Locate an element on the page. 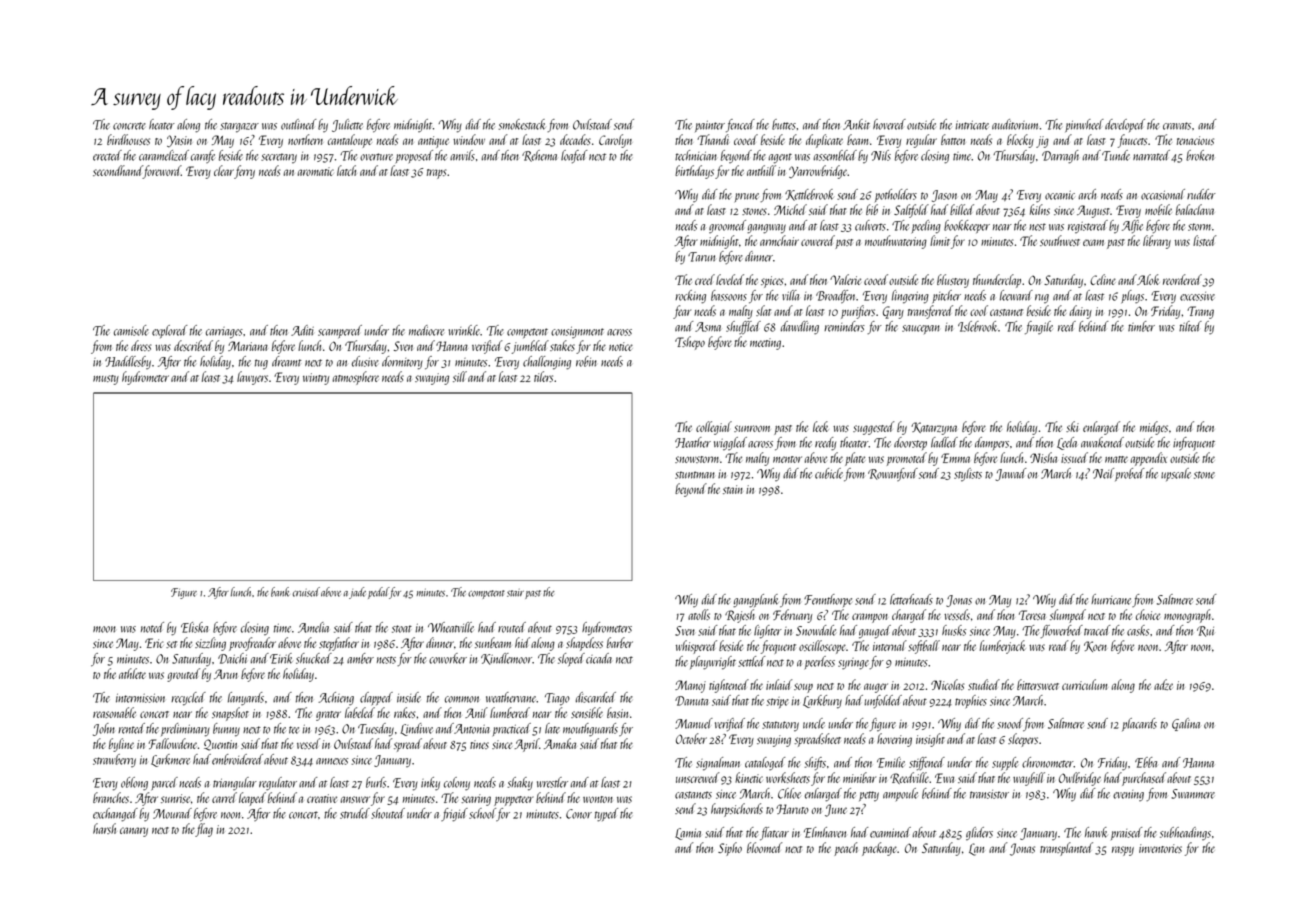 The height and width of the document is (924, 1308). upscale is located at coordinates (1176, 474).
